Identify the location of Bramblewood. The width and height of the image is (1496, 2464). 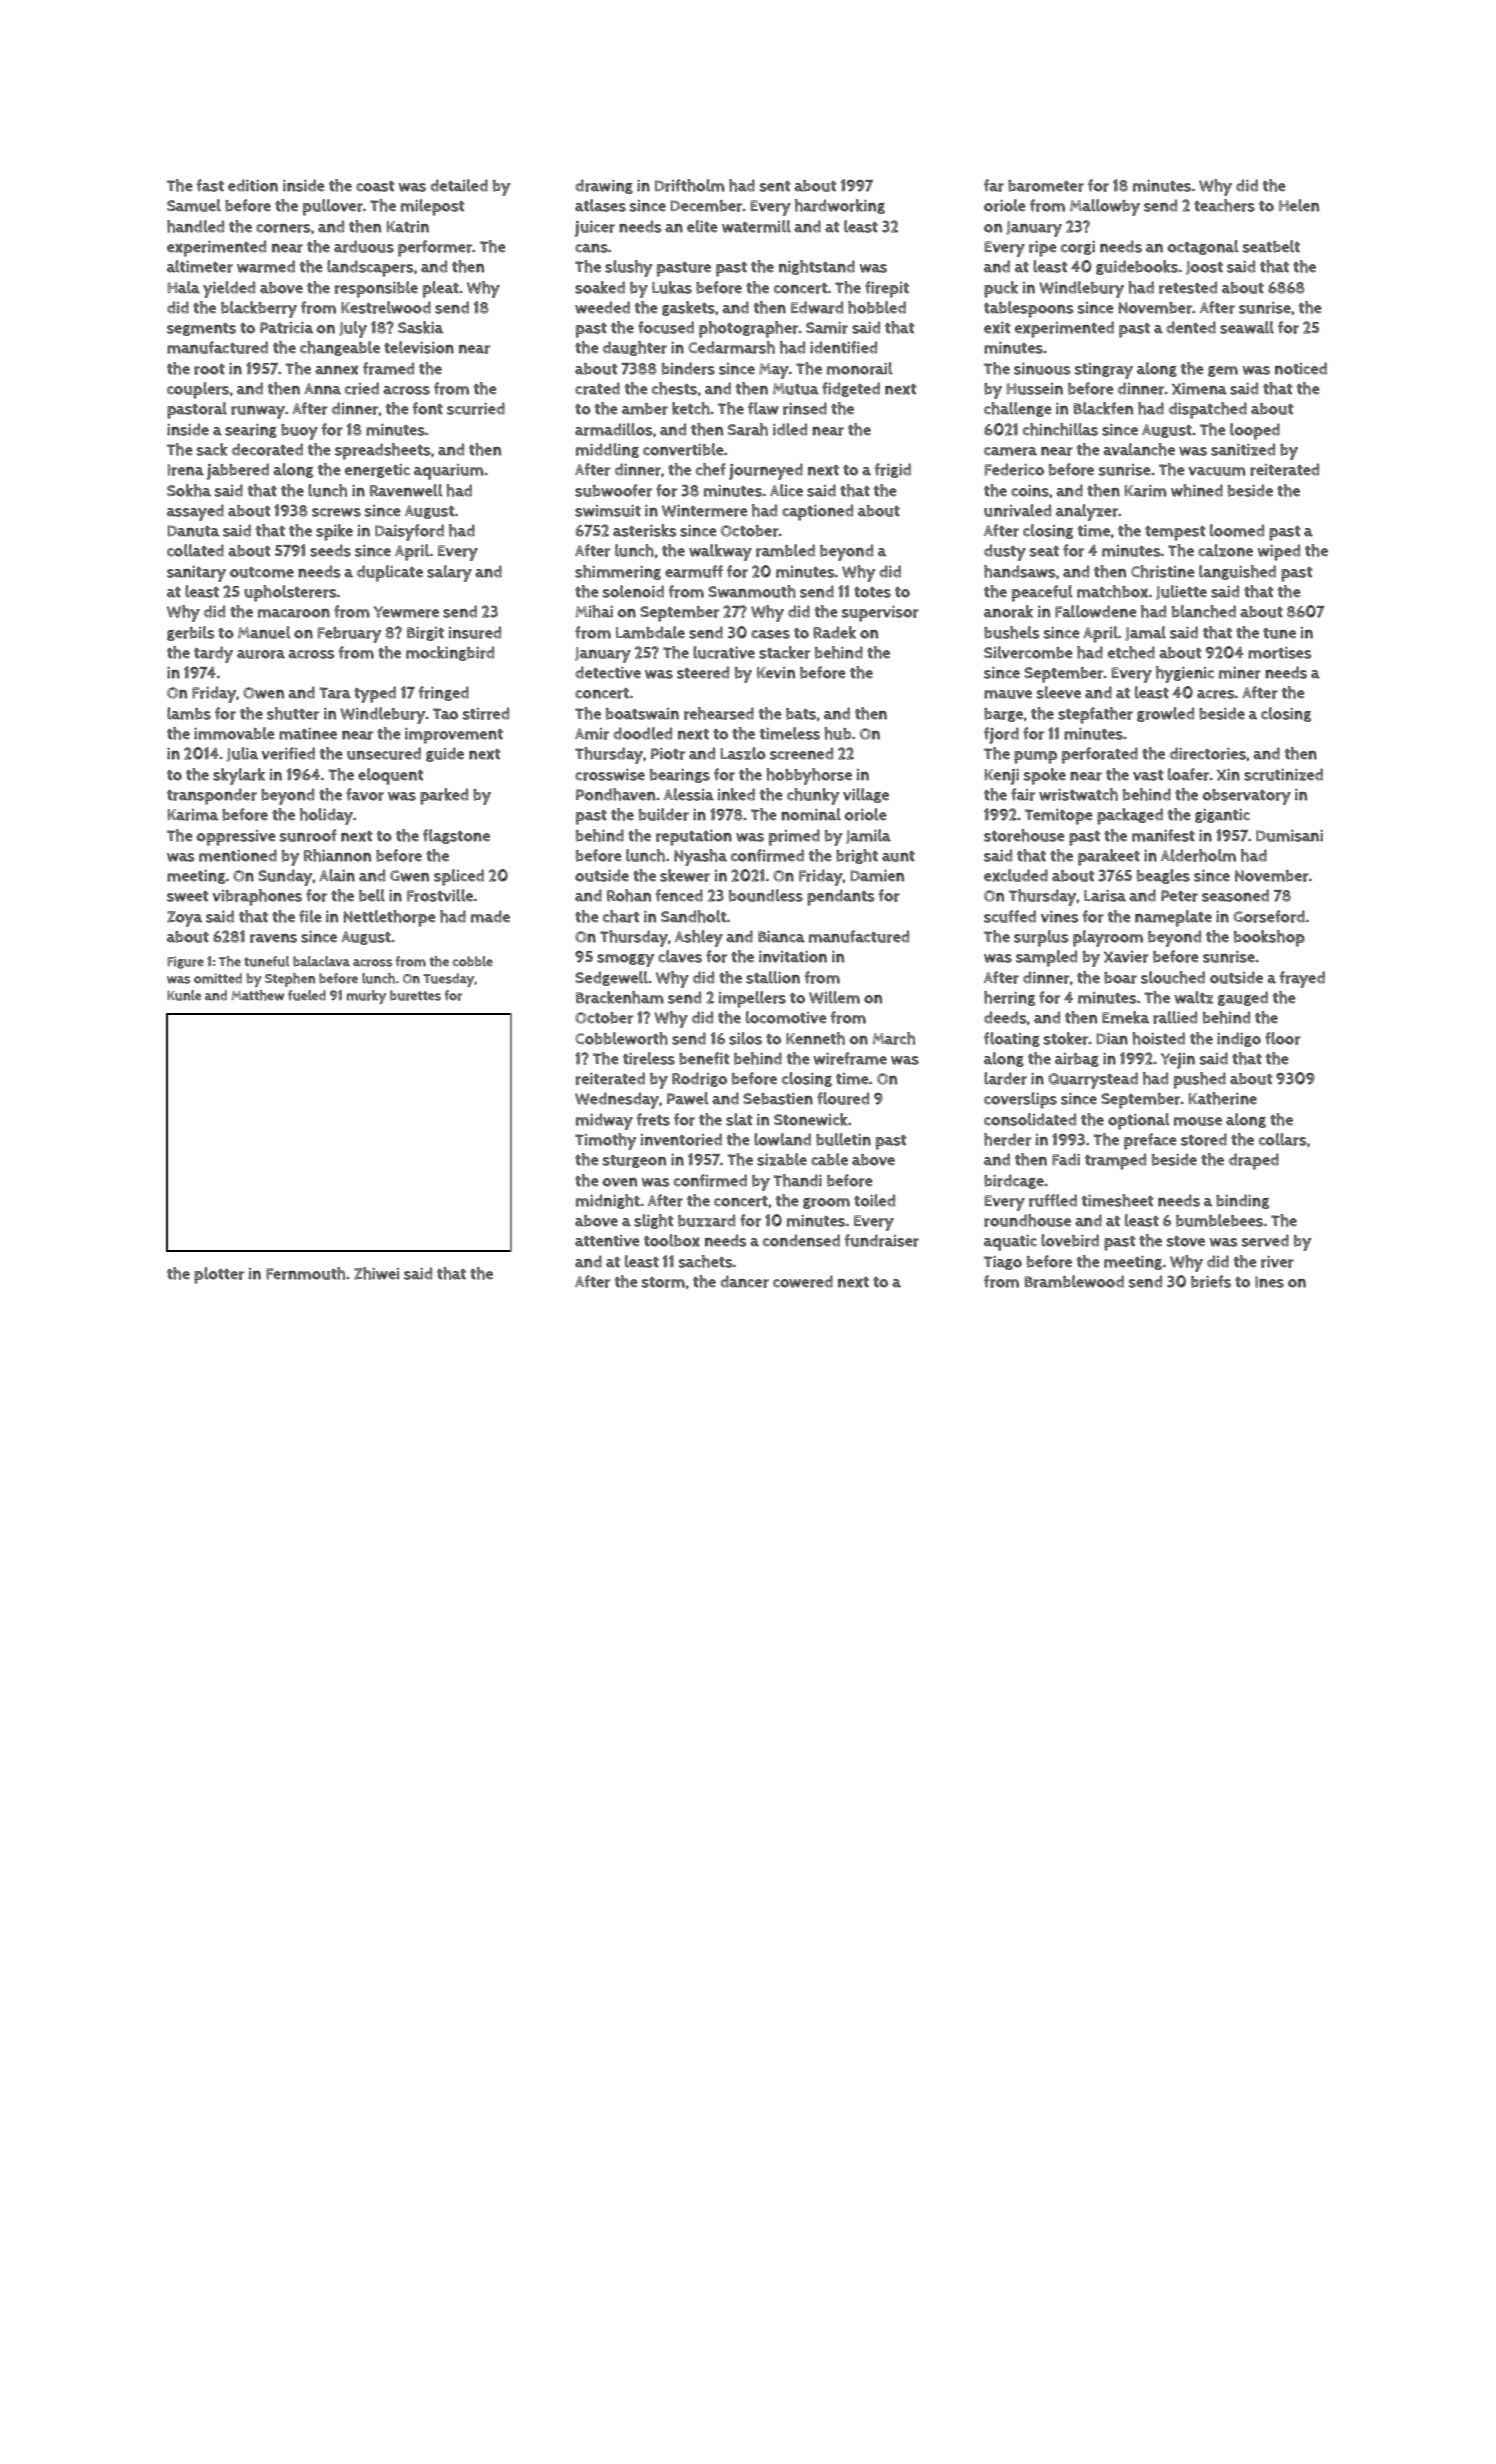
(1074, 1281).
